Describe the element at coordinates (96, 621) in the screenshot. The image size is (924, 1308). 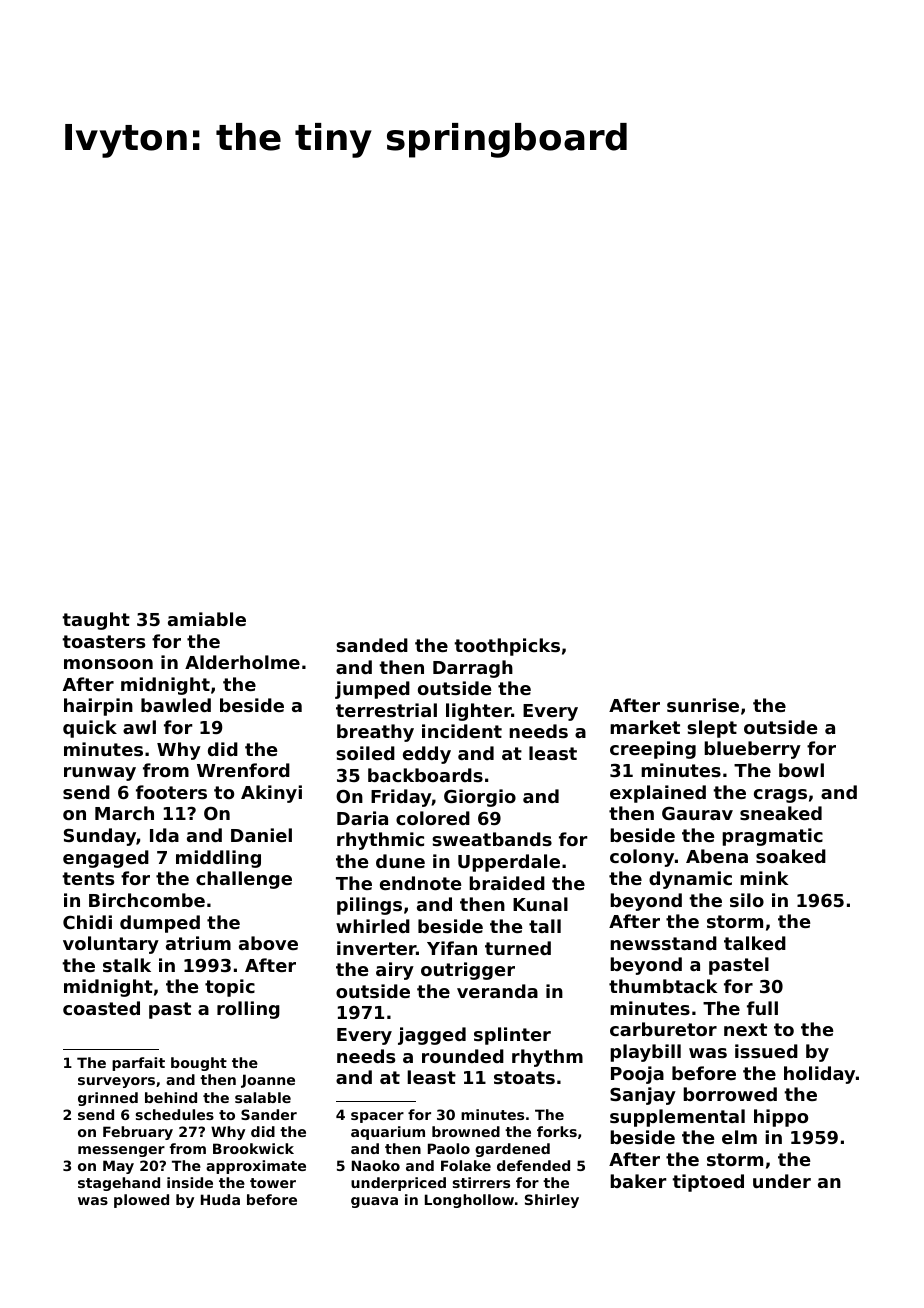
I see `taught` at that location.
